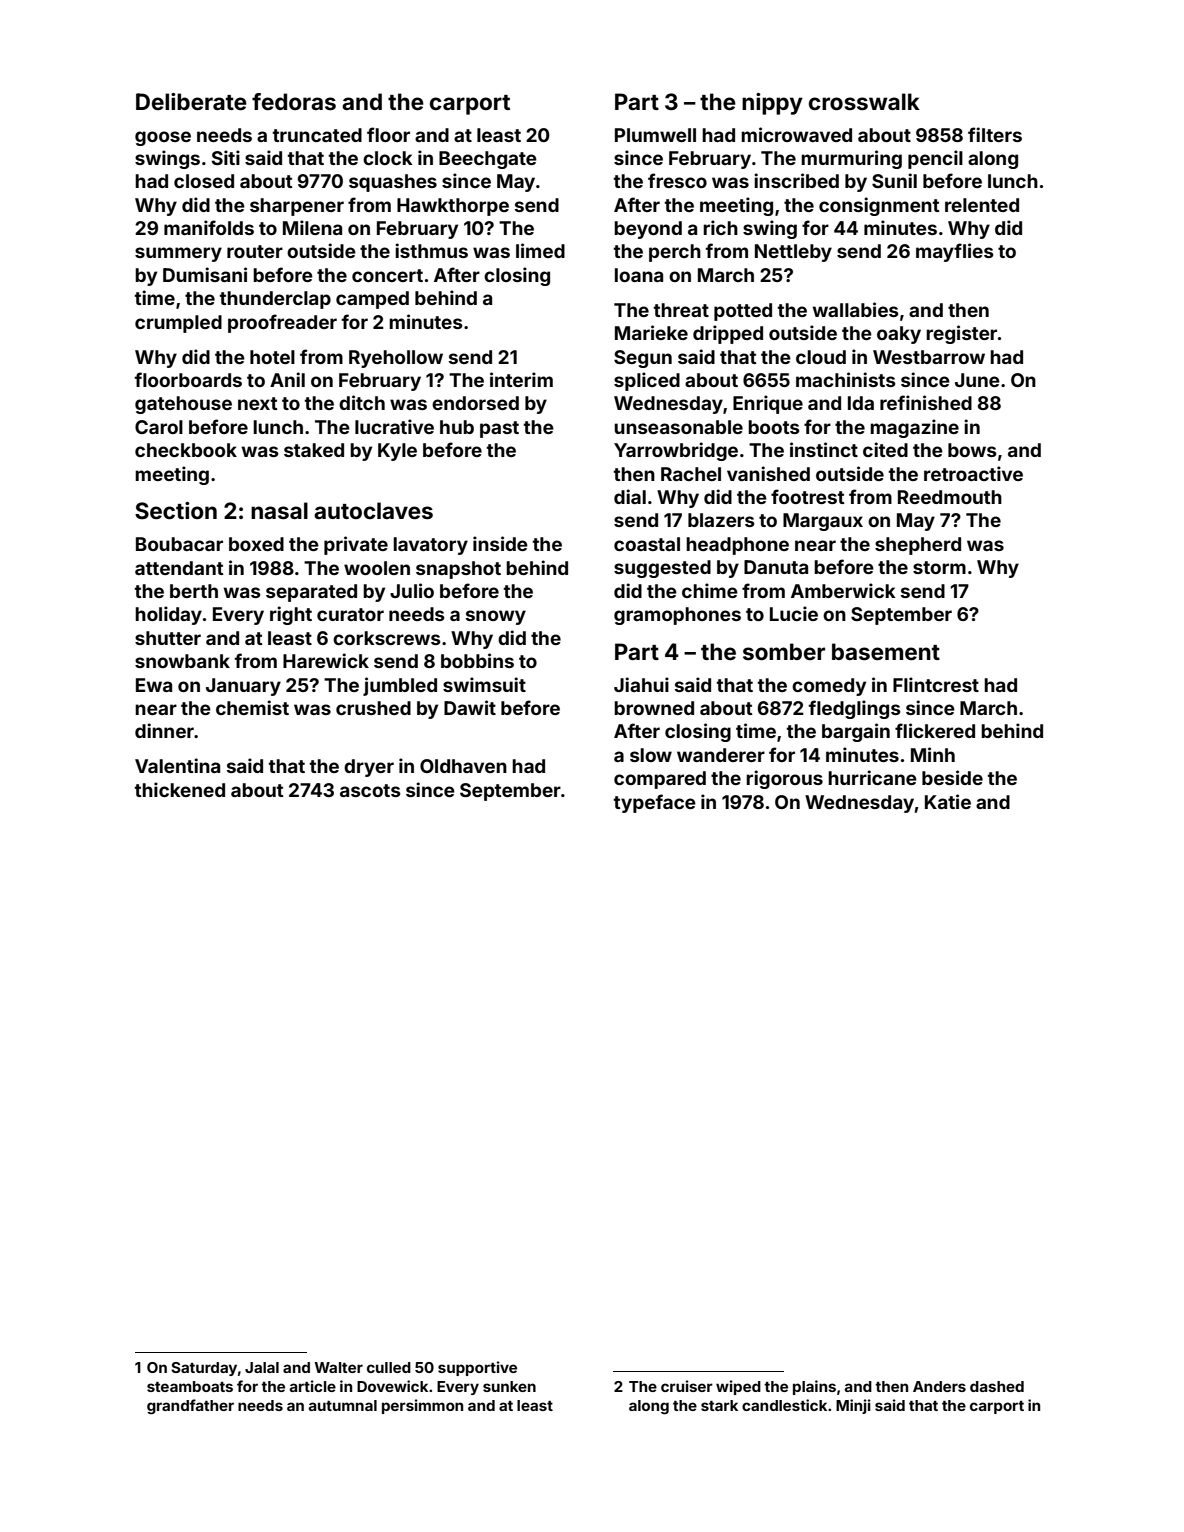 The image size is (1184, 1532). I want to click on Saturday, so click(204, 1369).
